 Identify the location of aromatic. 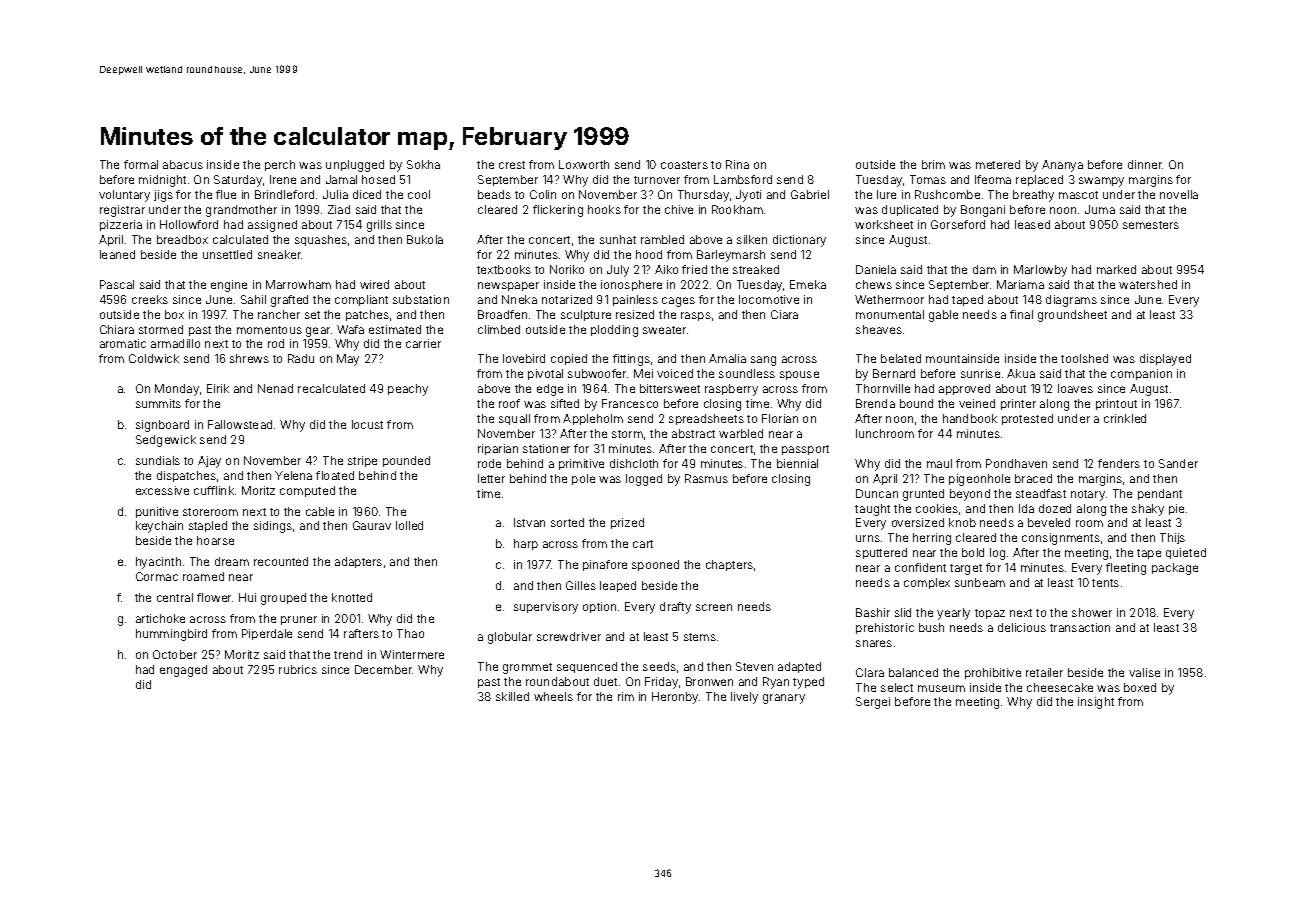
(123, 343).
